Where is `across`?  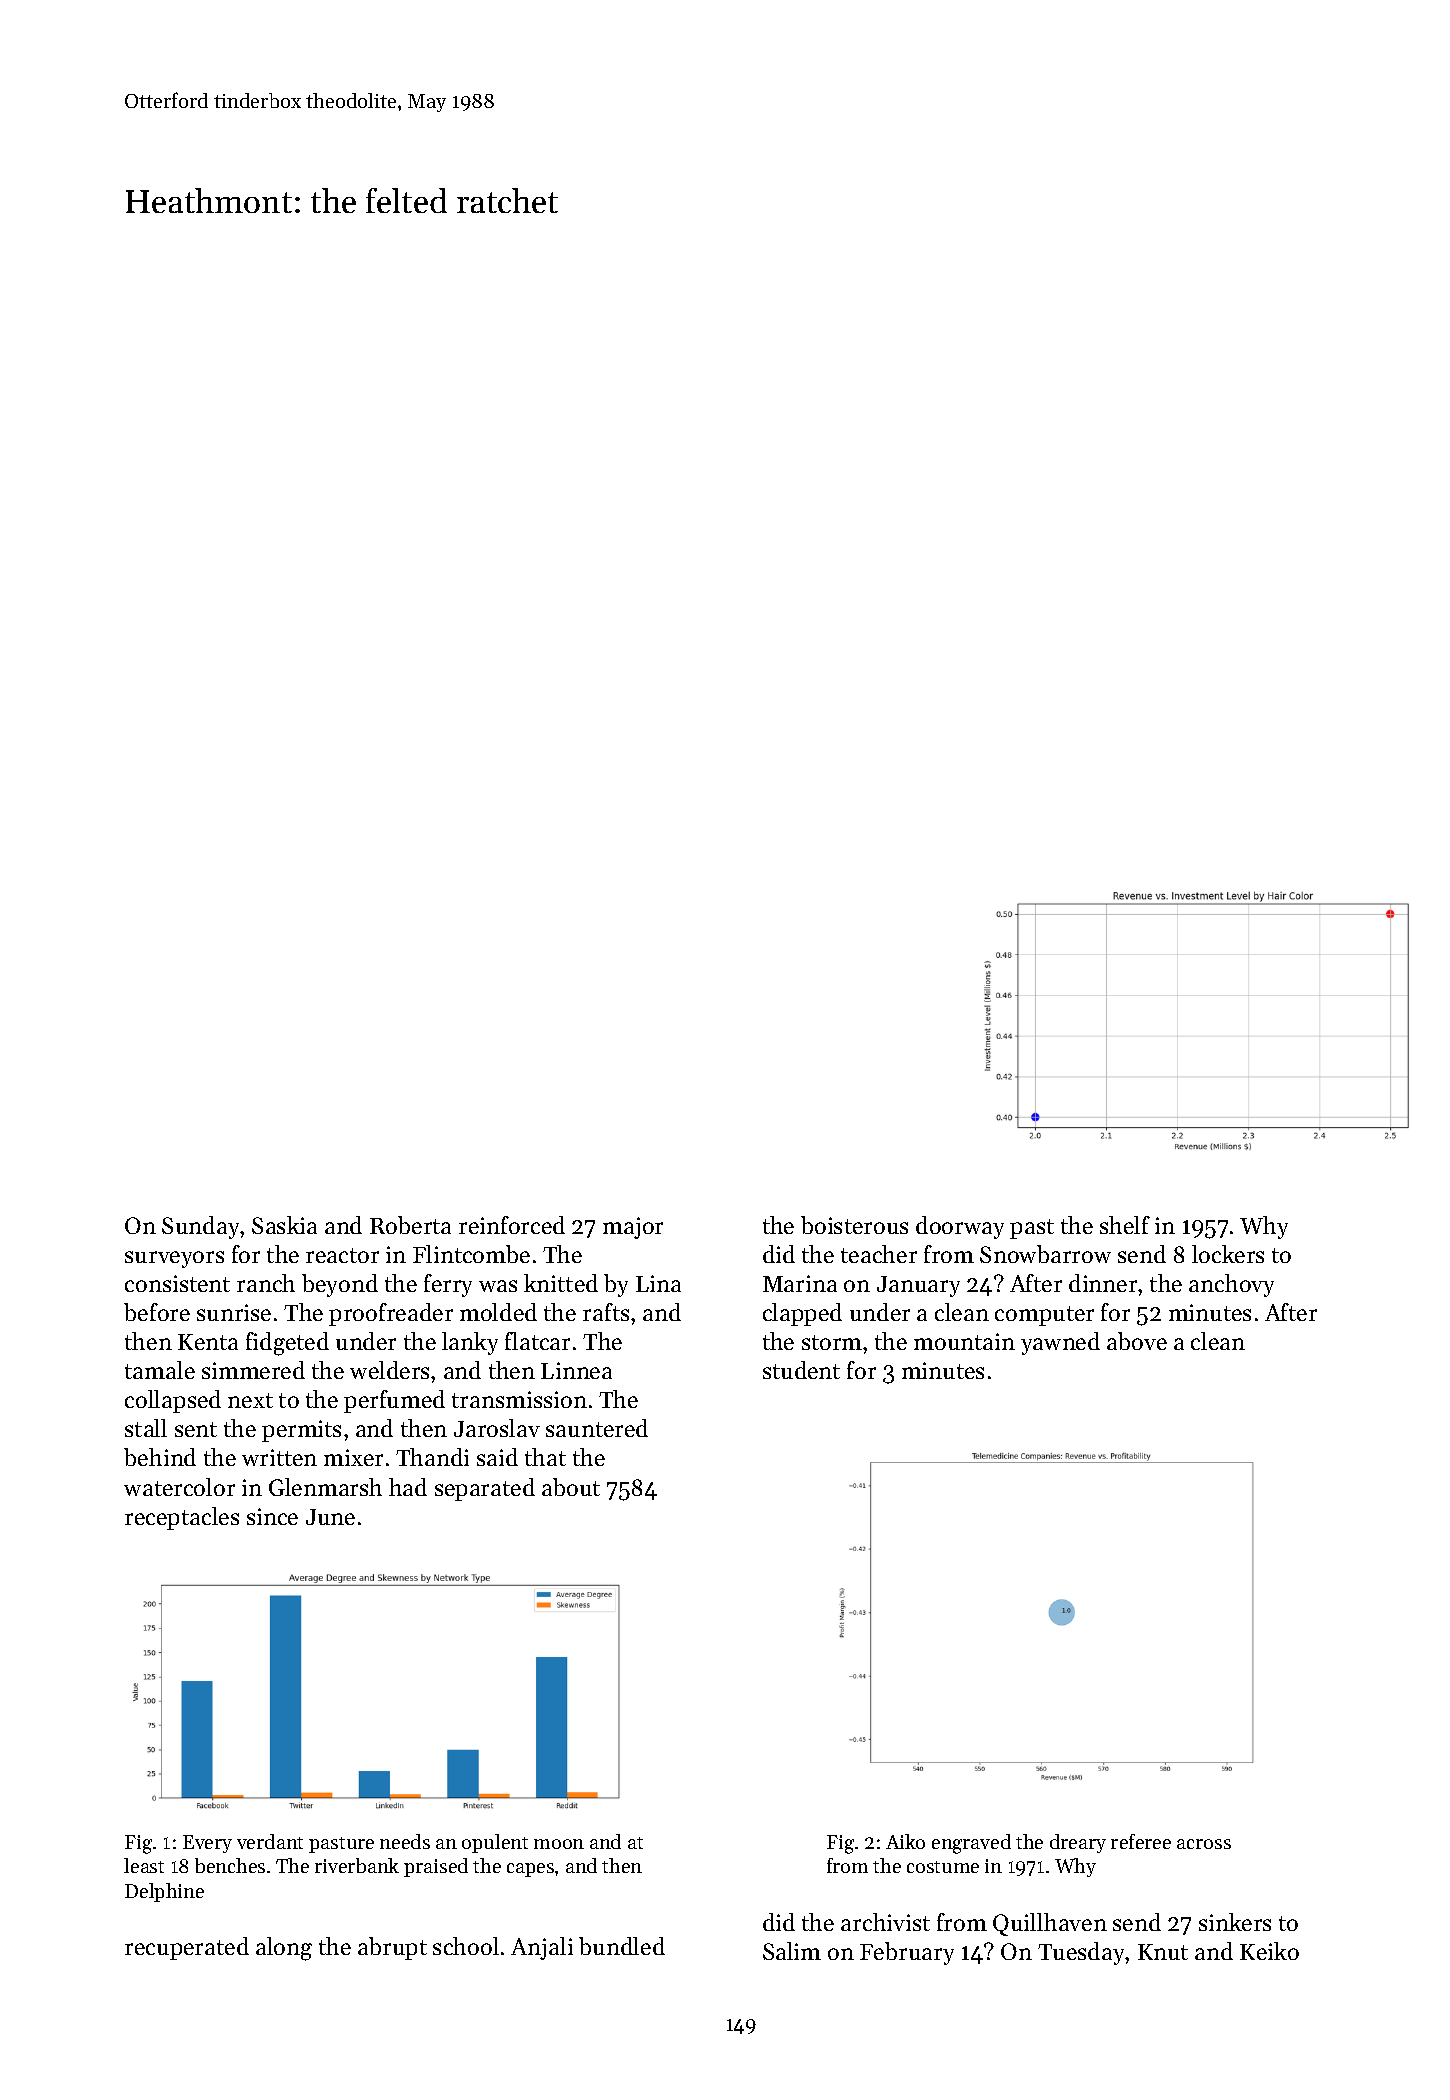
across is located at coordinates (1204, 1844).
